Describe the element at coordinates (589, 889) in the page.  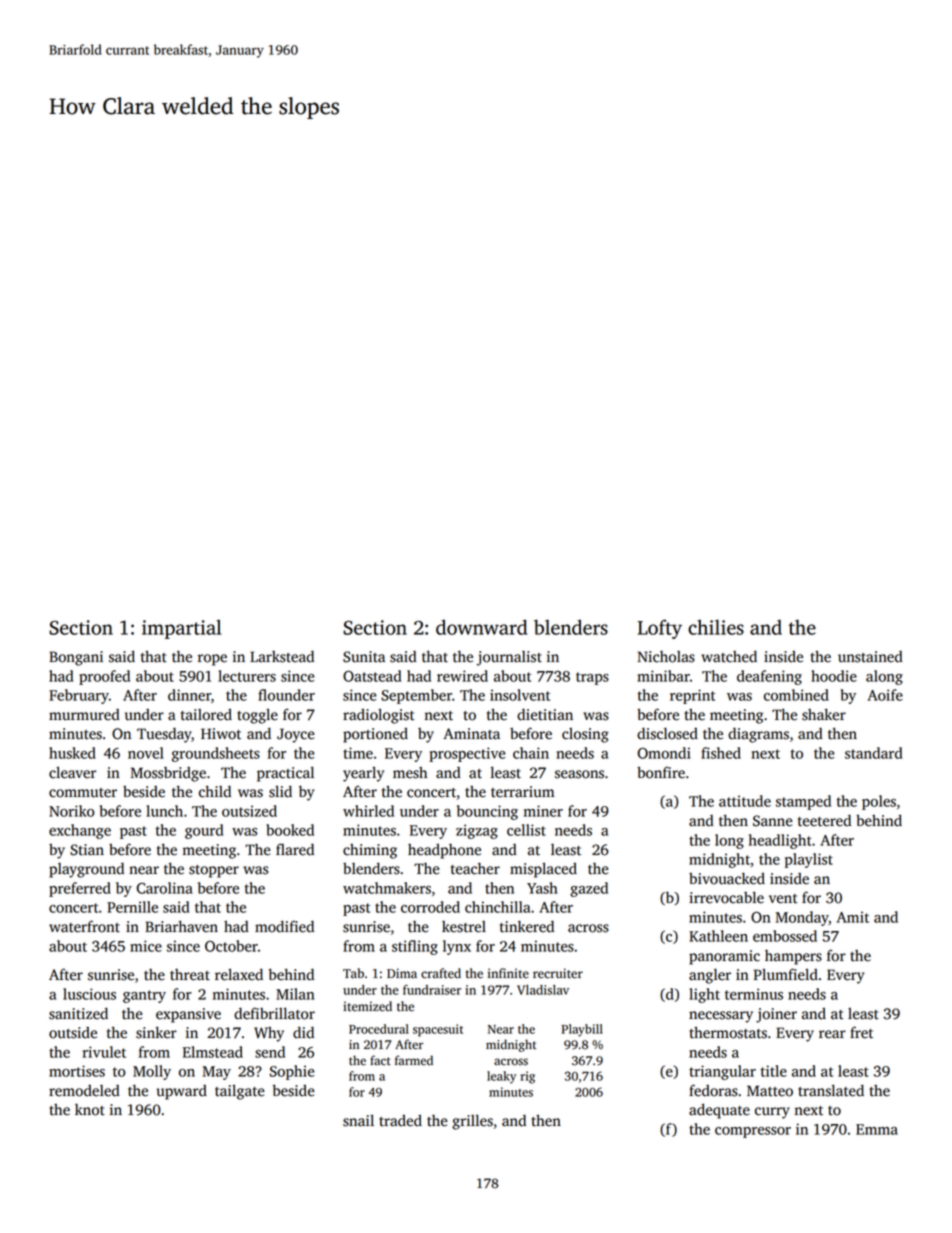
I see `gazed` at that location.
